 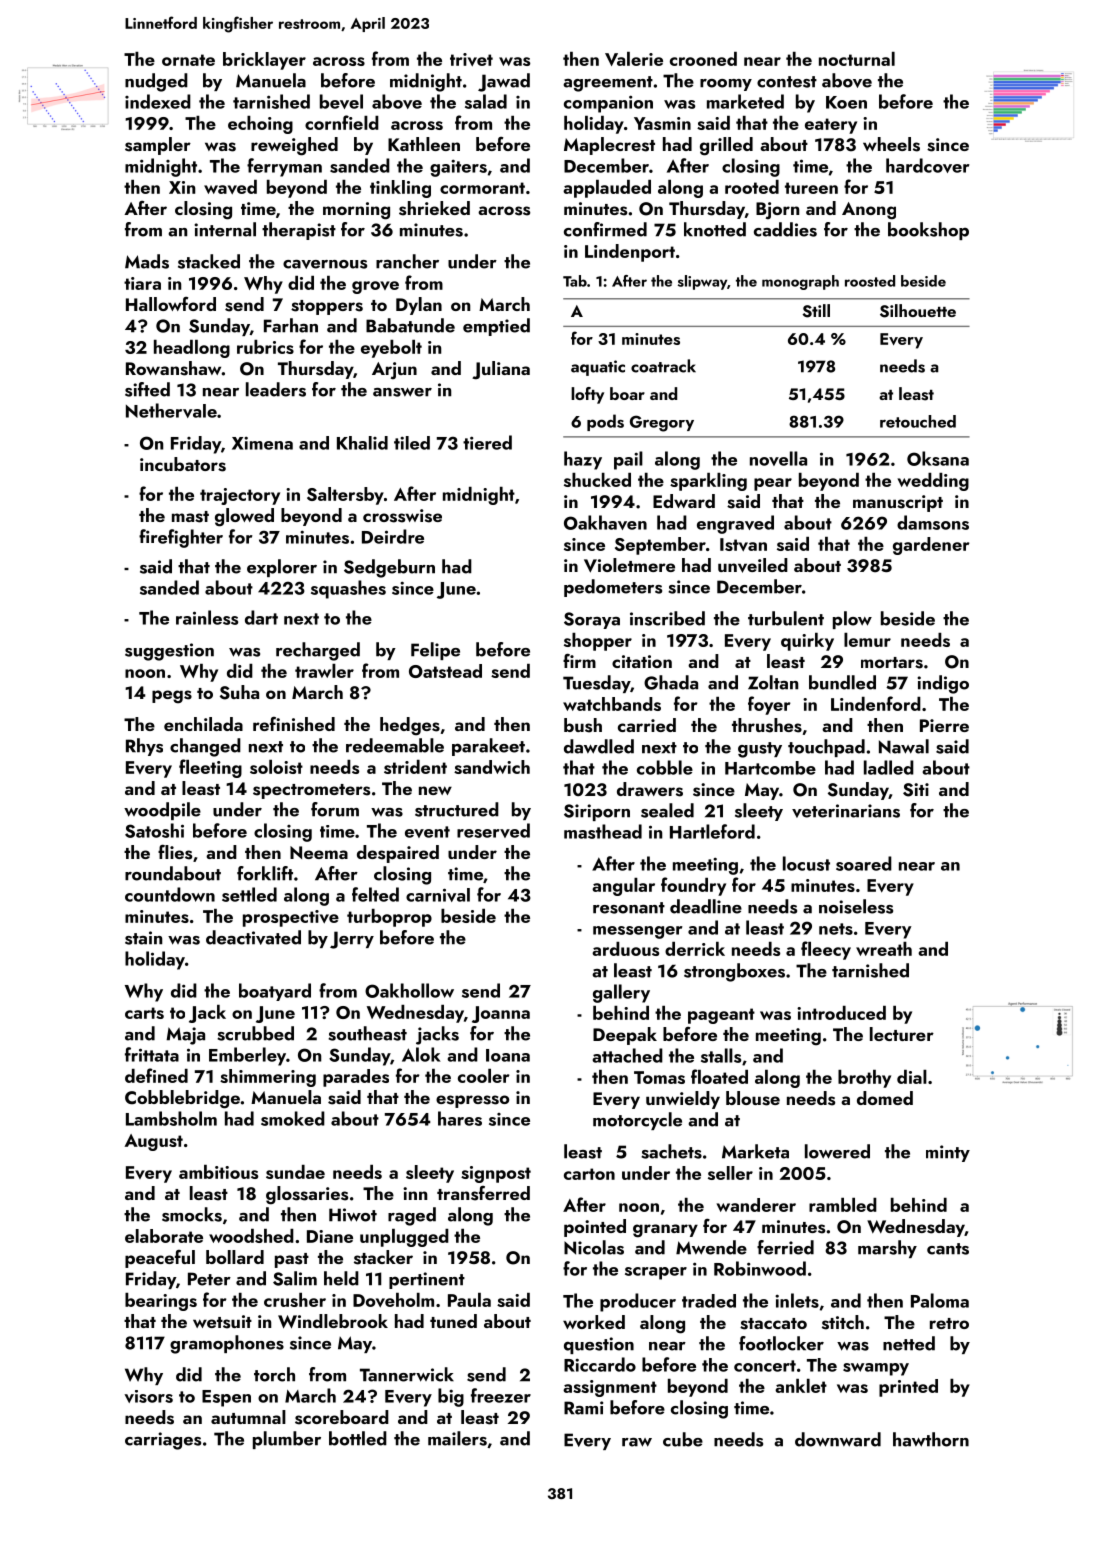 What do you see at coordinates (838, 1439) in the document?
I see `downward` at bounding box center [838, 1439].
